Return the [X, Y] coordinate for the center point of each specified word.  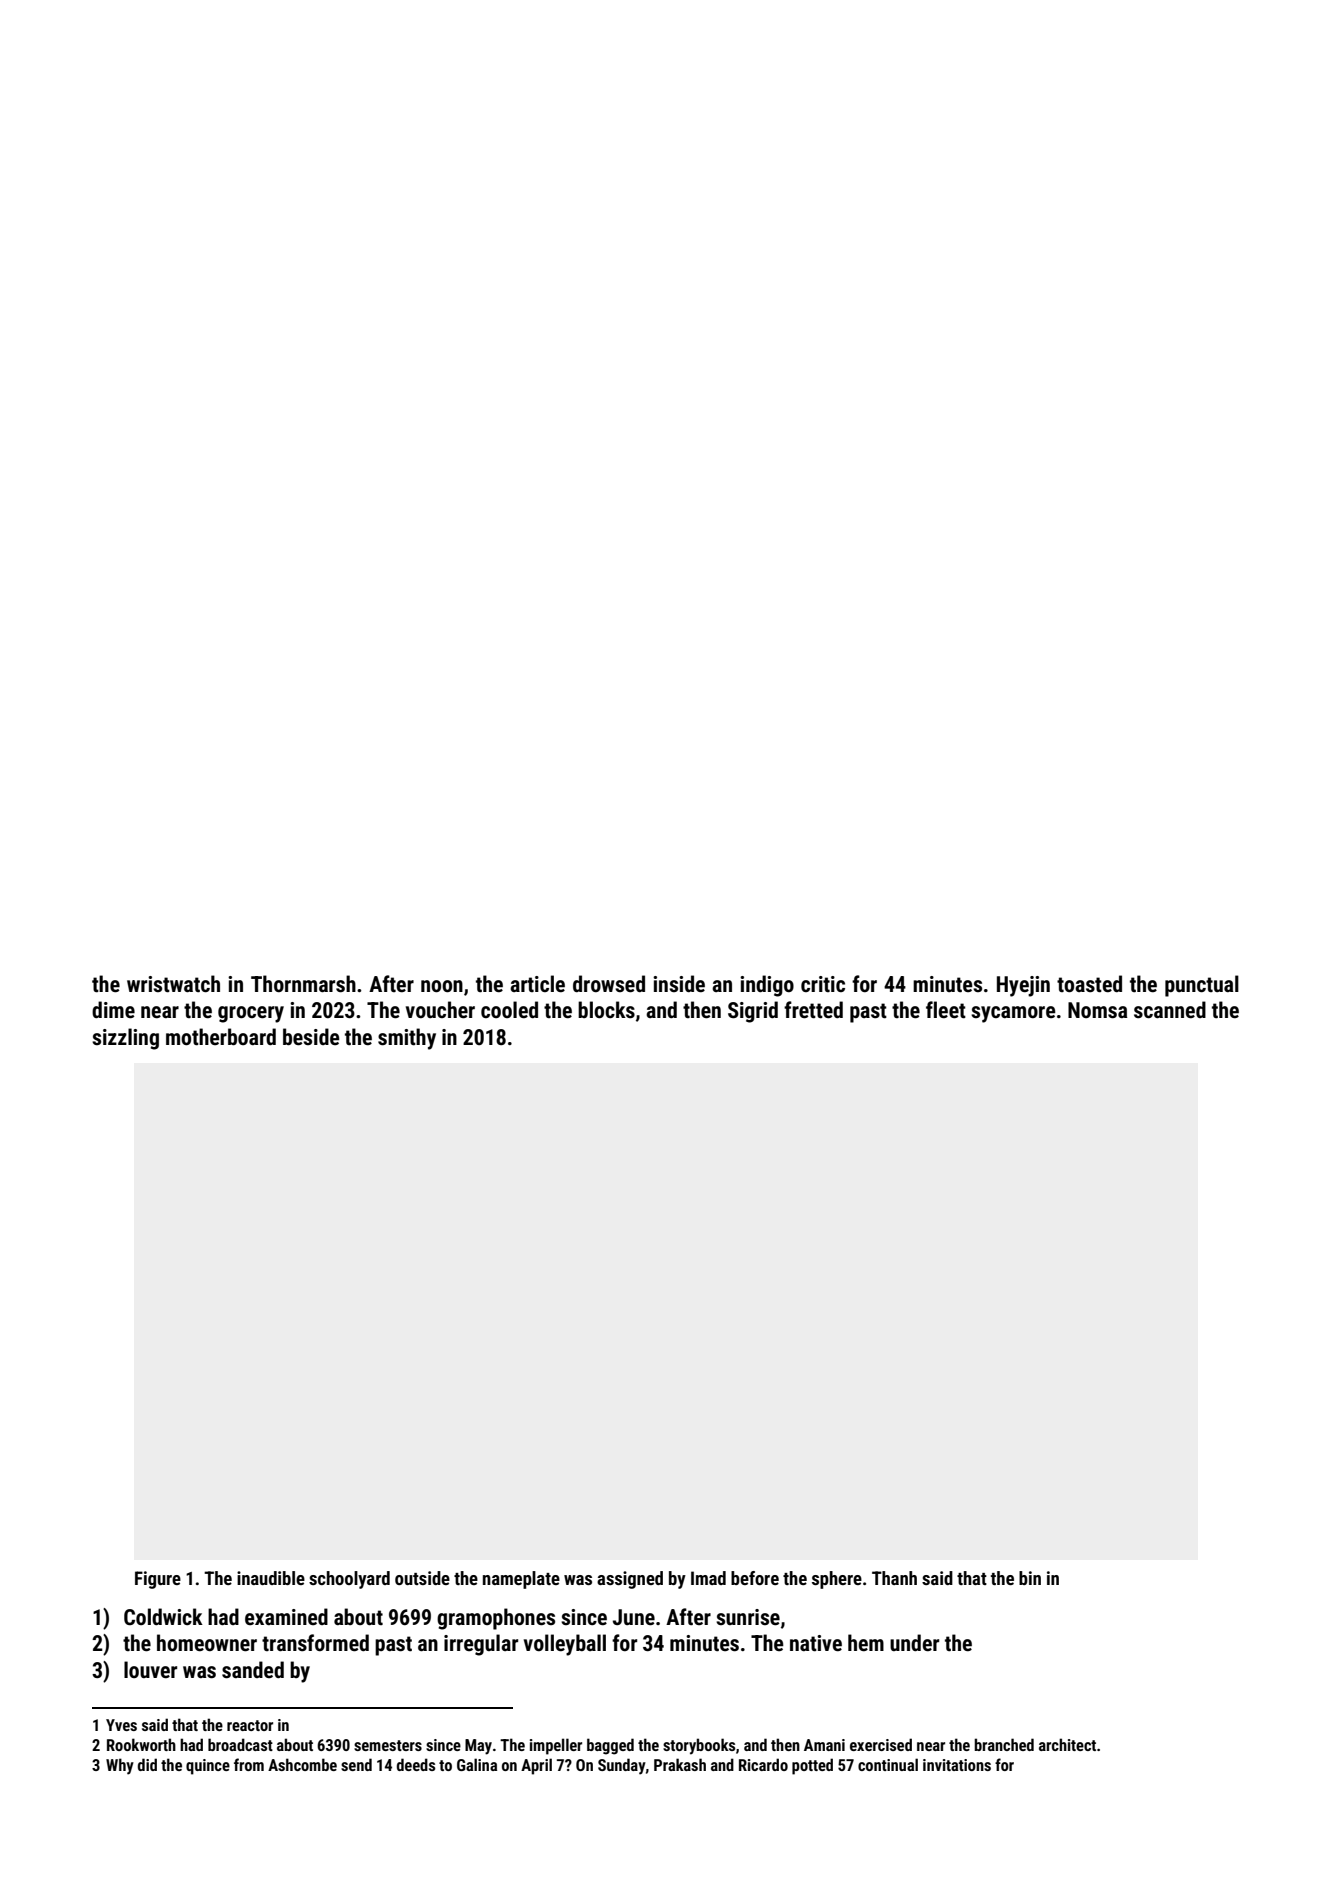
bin [1030, 1578]
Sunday [622, 1766]
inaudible [271, 1578]
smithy [407, 1039]
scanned [1170, 1010]
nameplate [521, 1580]
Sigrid [753, 1012]
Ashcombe [302, 1764]
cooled [509, 1009]
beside [311, 1037]
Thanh [894, 1578]
